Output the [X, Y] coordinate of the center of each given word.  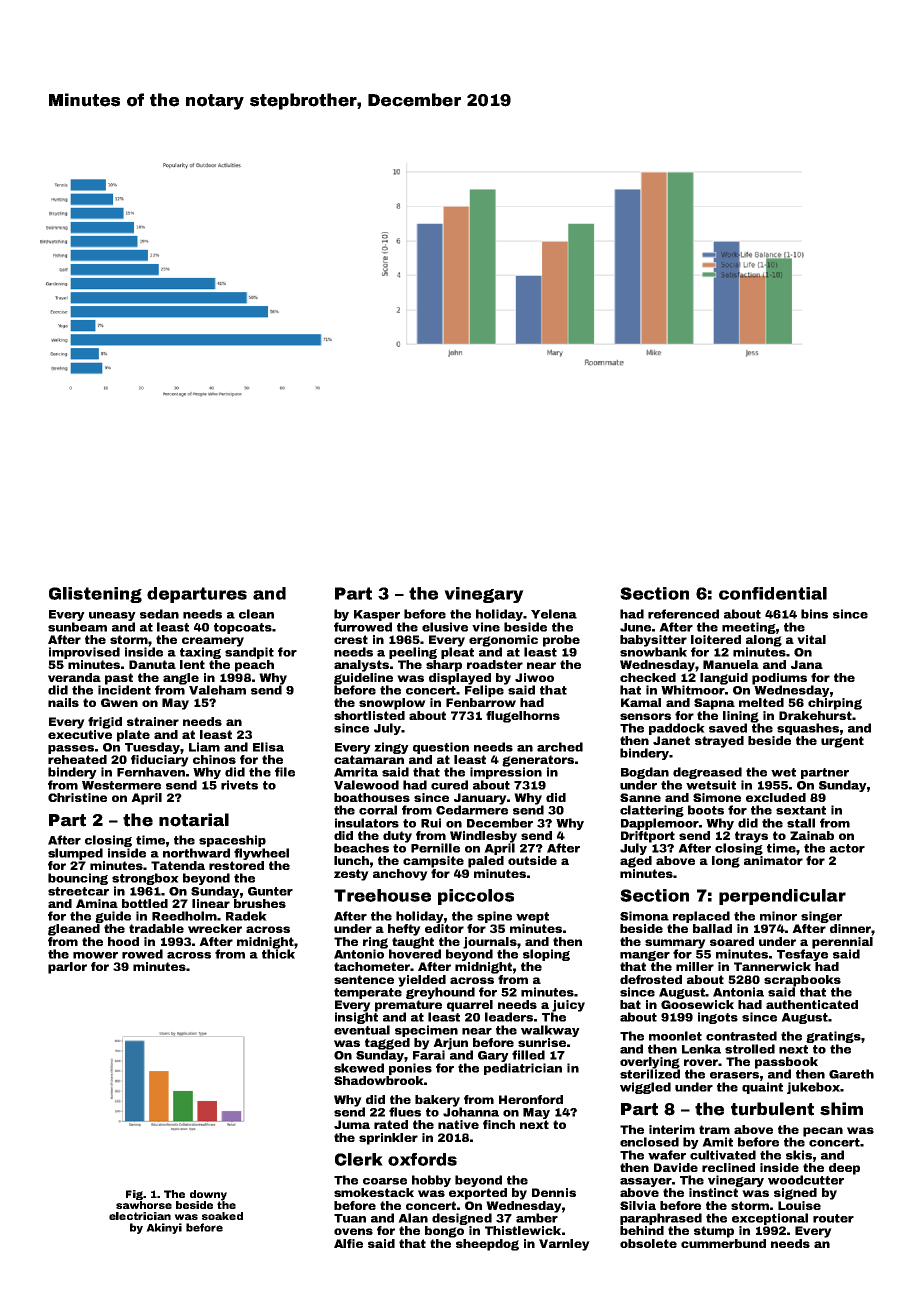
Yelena [554, 614]
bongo [444, 1232]
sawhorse [144, 1205]
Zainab [812, 835]
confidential [773, 593]
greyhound [440, 993]
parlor [67, 968]
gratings [833, 1037]
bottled [145, 903]
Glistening [95, 595]
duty [397, 837]
